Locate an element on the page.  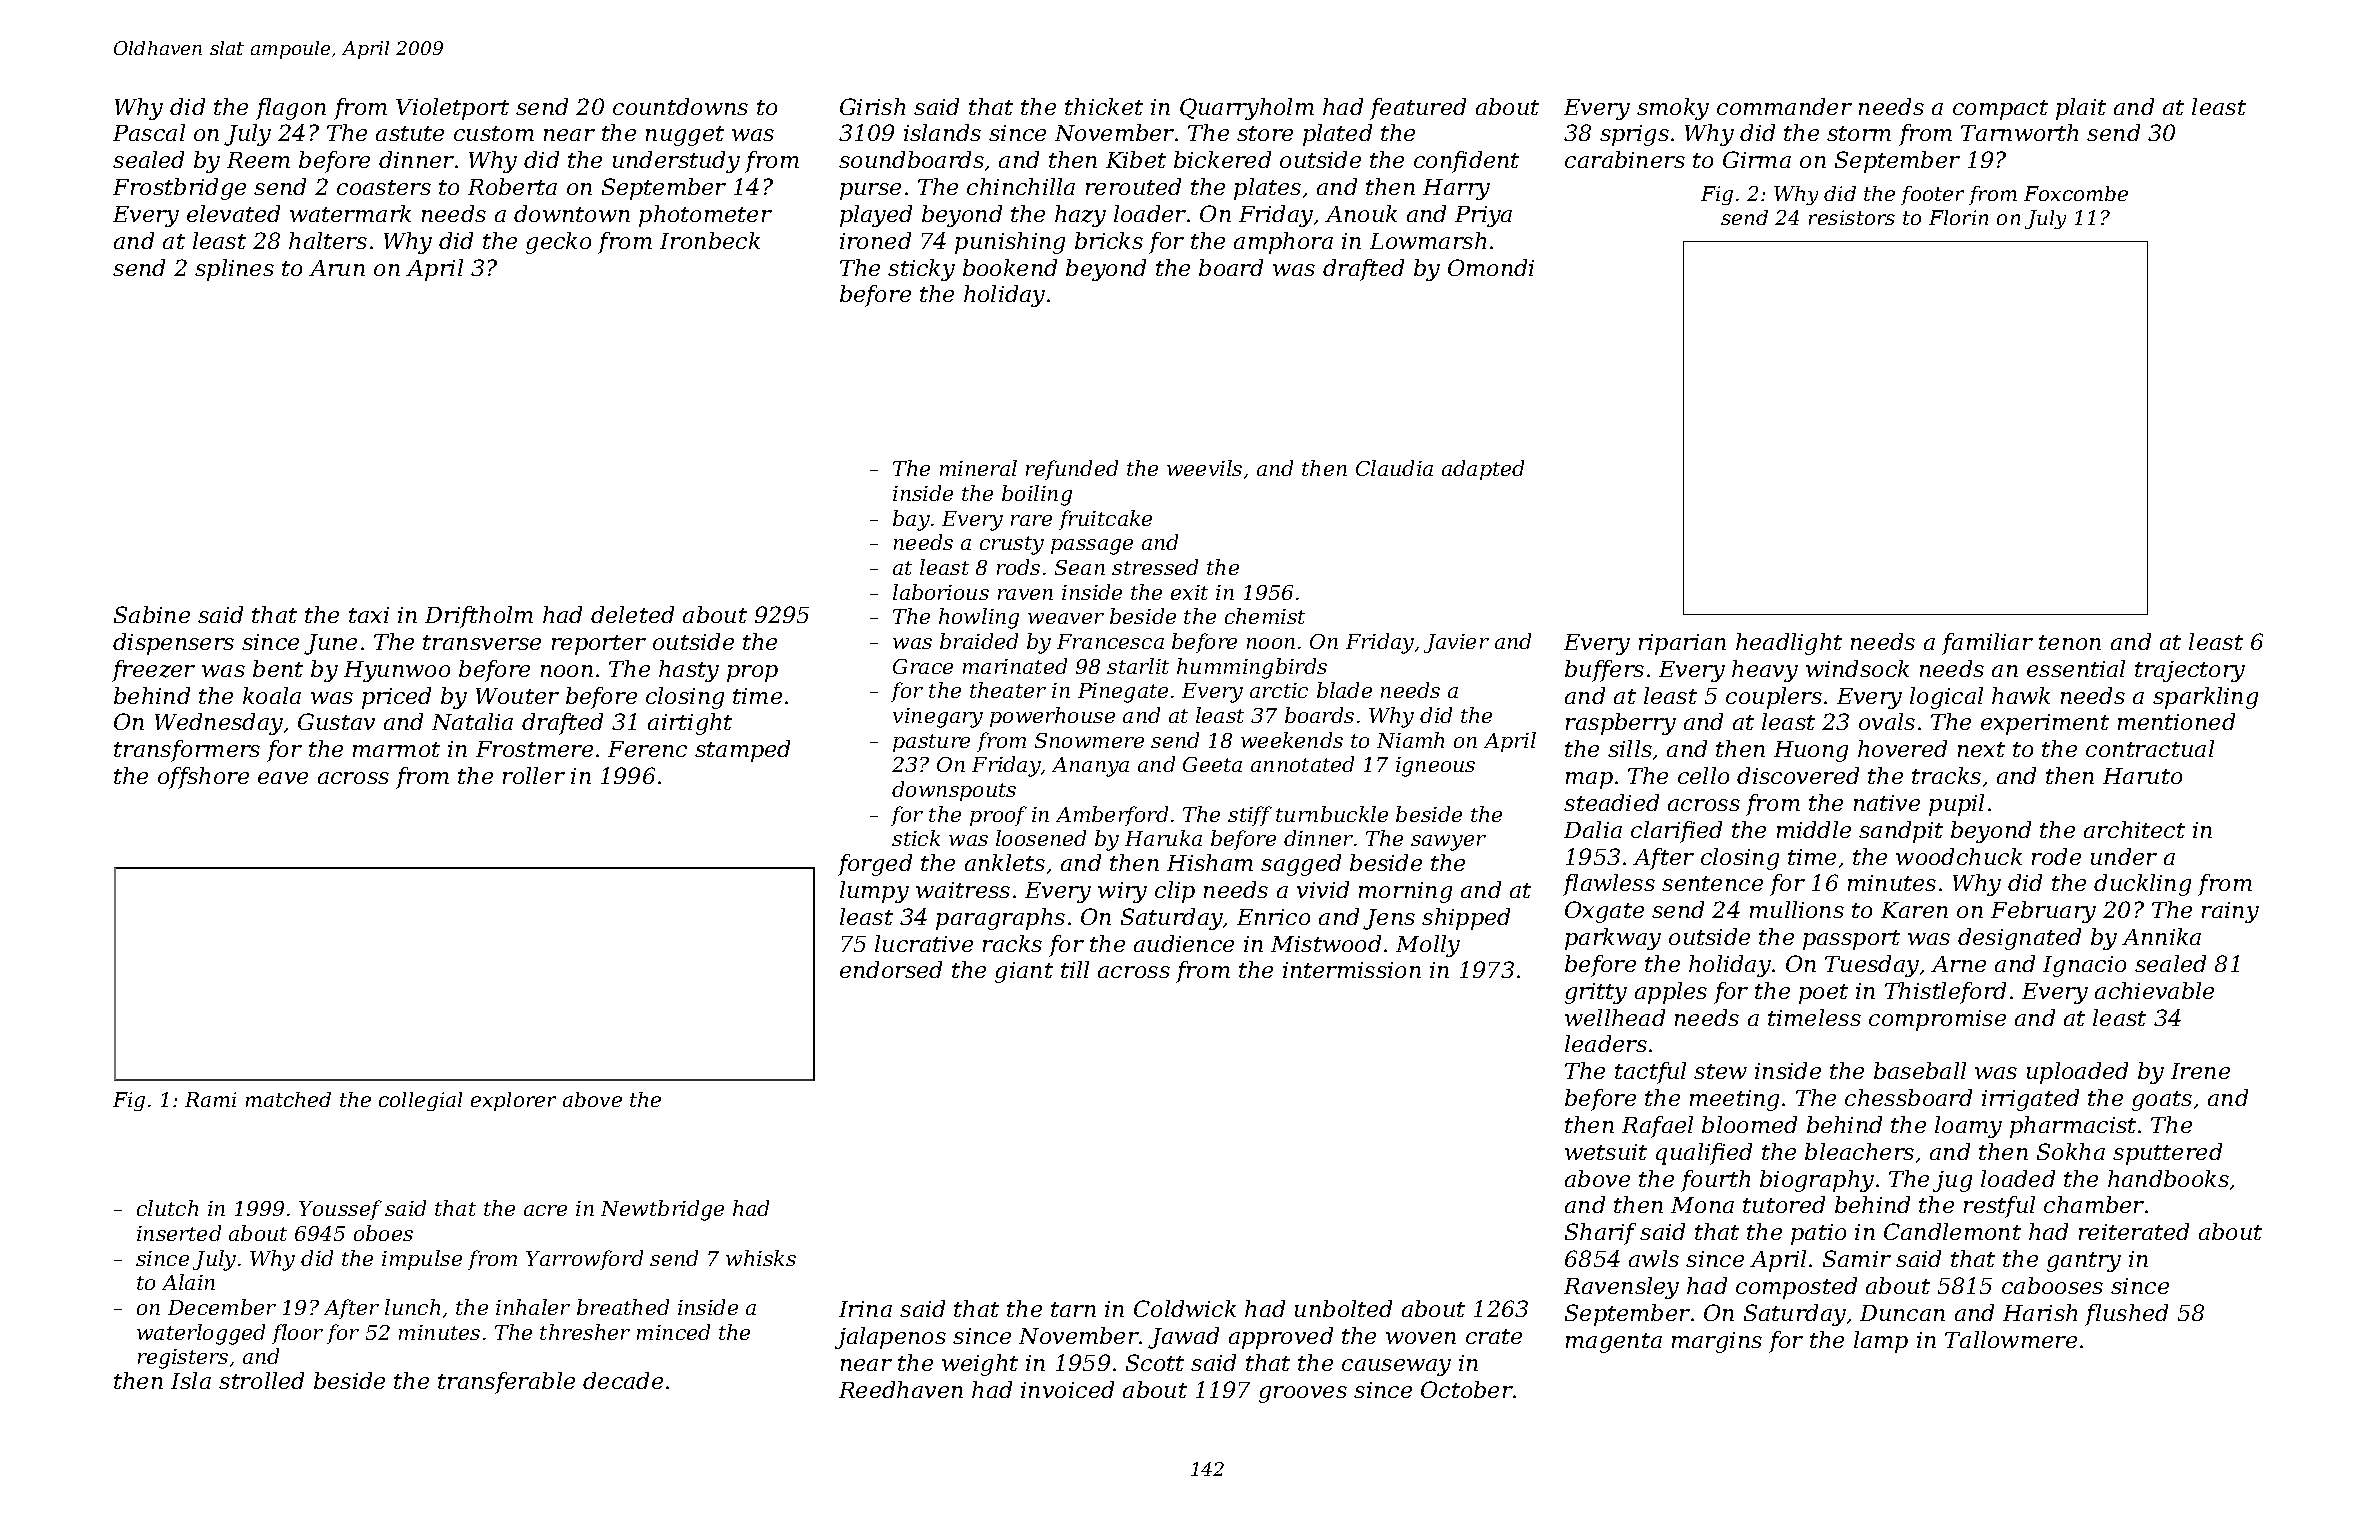
decade is located at coordinates (623, 1380).
